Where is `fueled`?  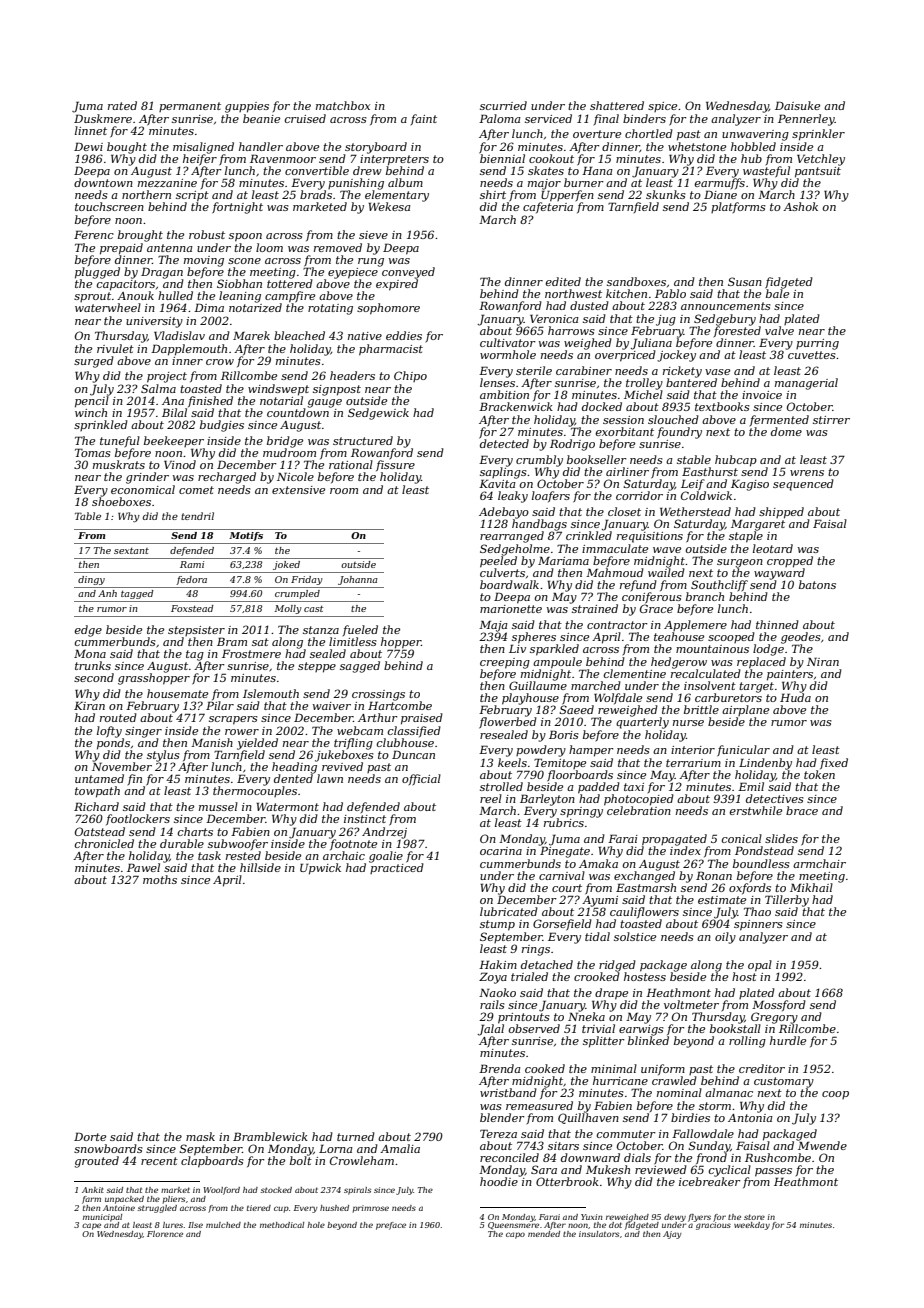 fueled is located at coordinates (360, 630).
